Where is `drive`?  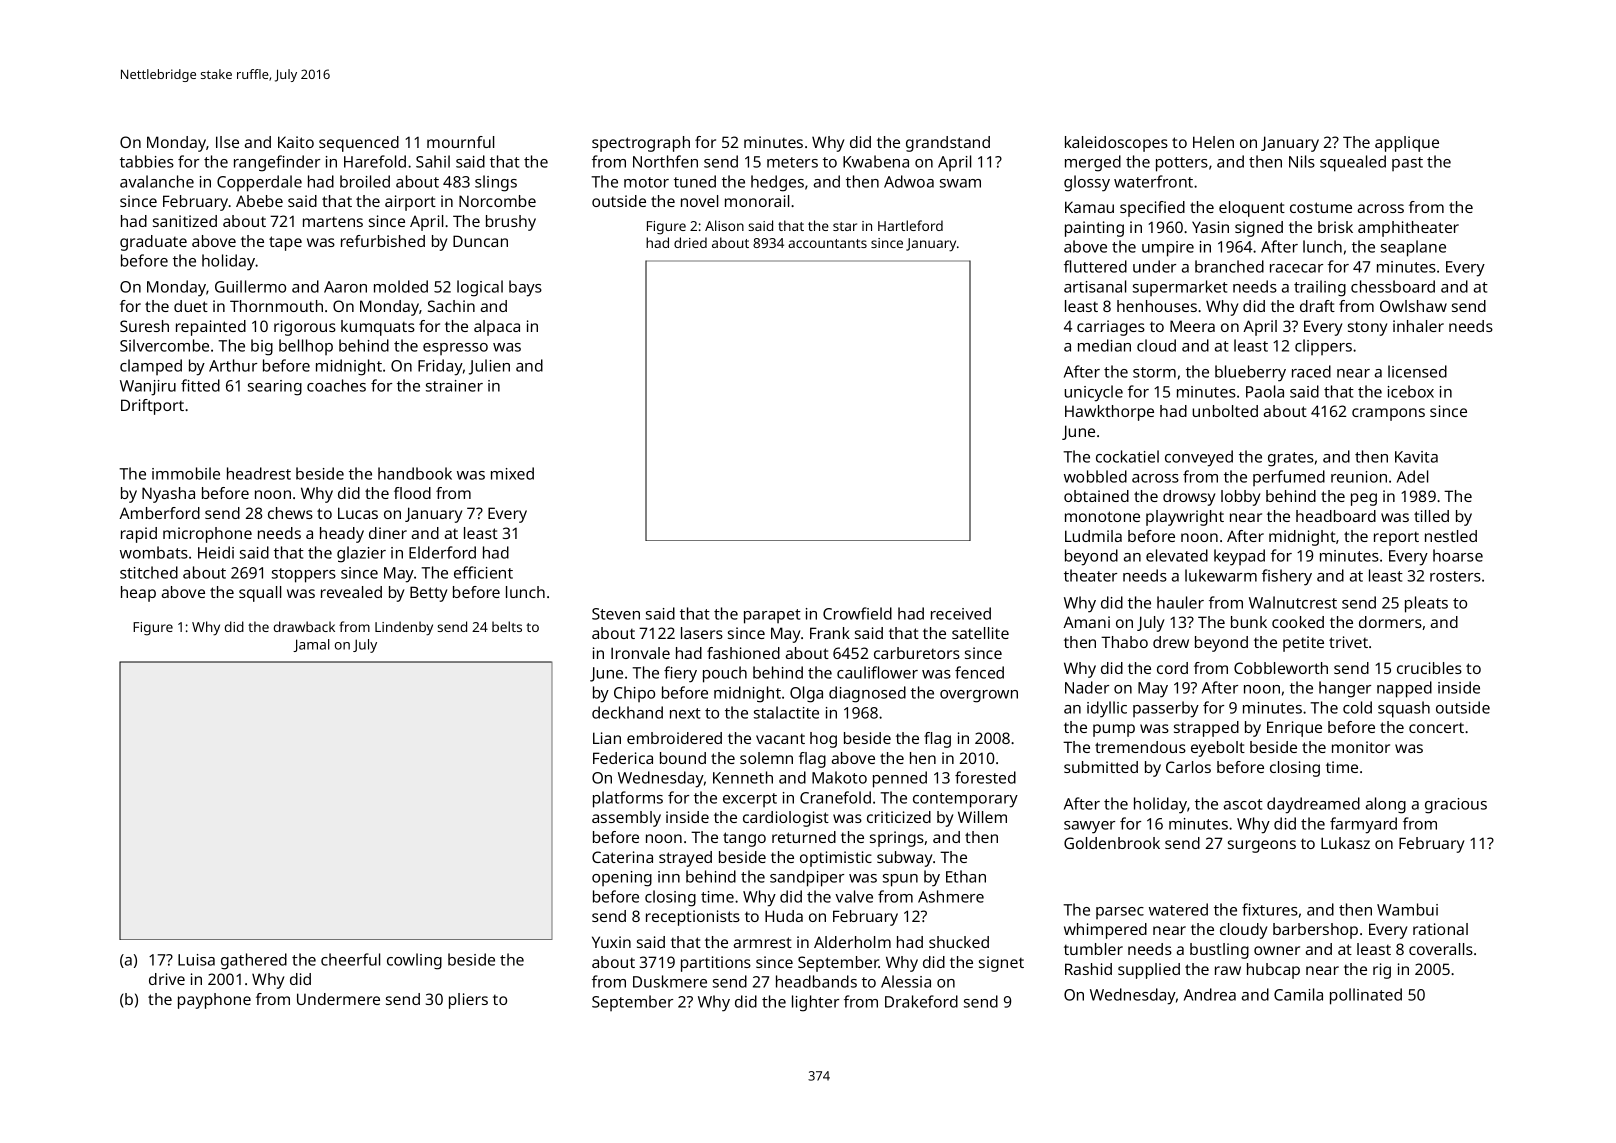 drive is located at coordinates (167, 979).
